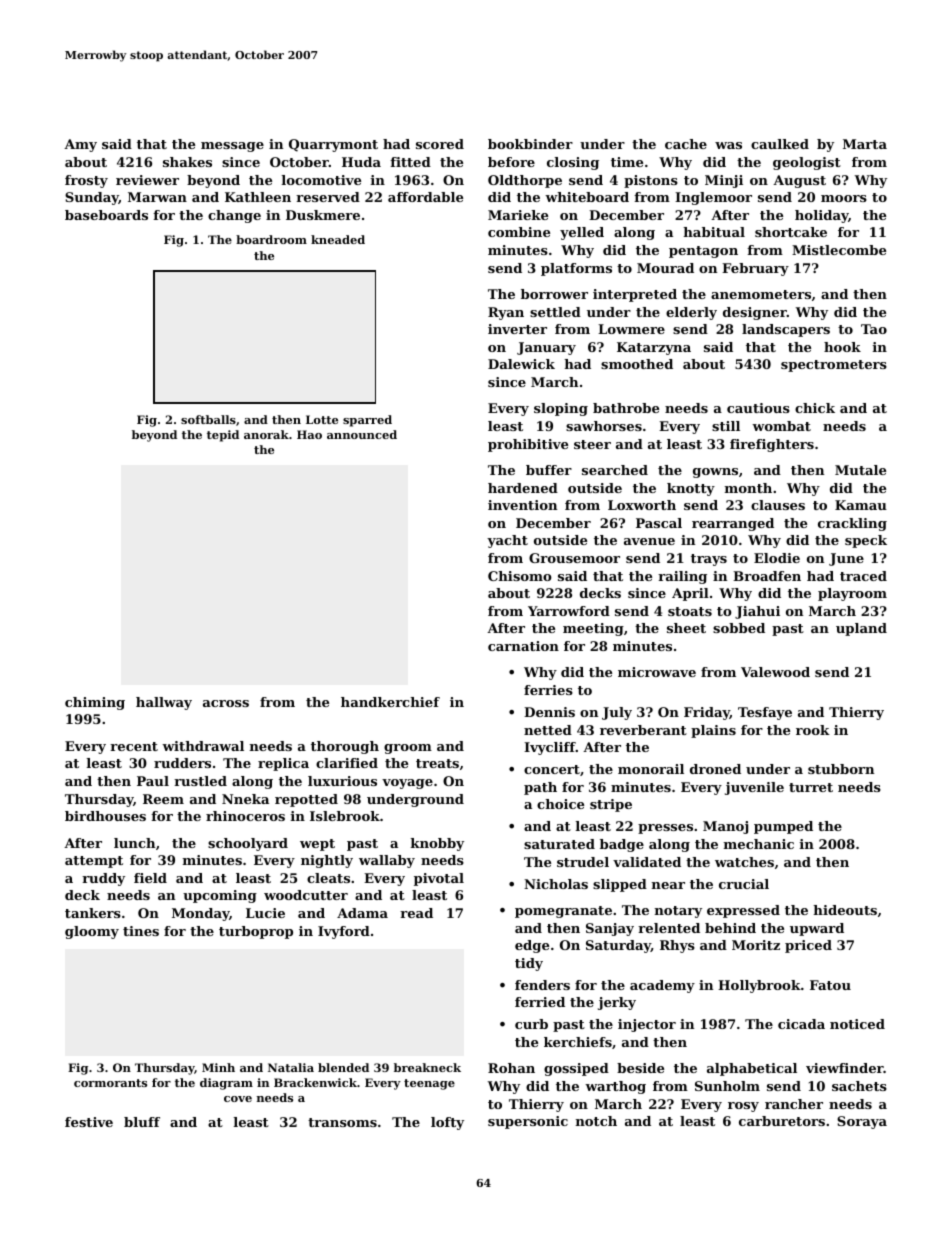  Describe the element at coordinates (89, 1122) in the page. I see `festive` at that location.
